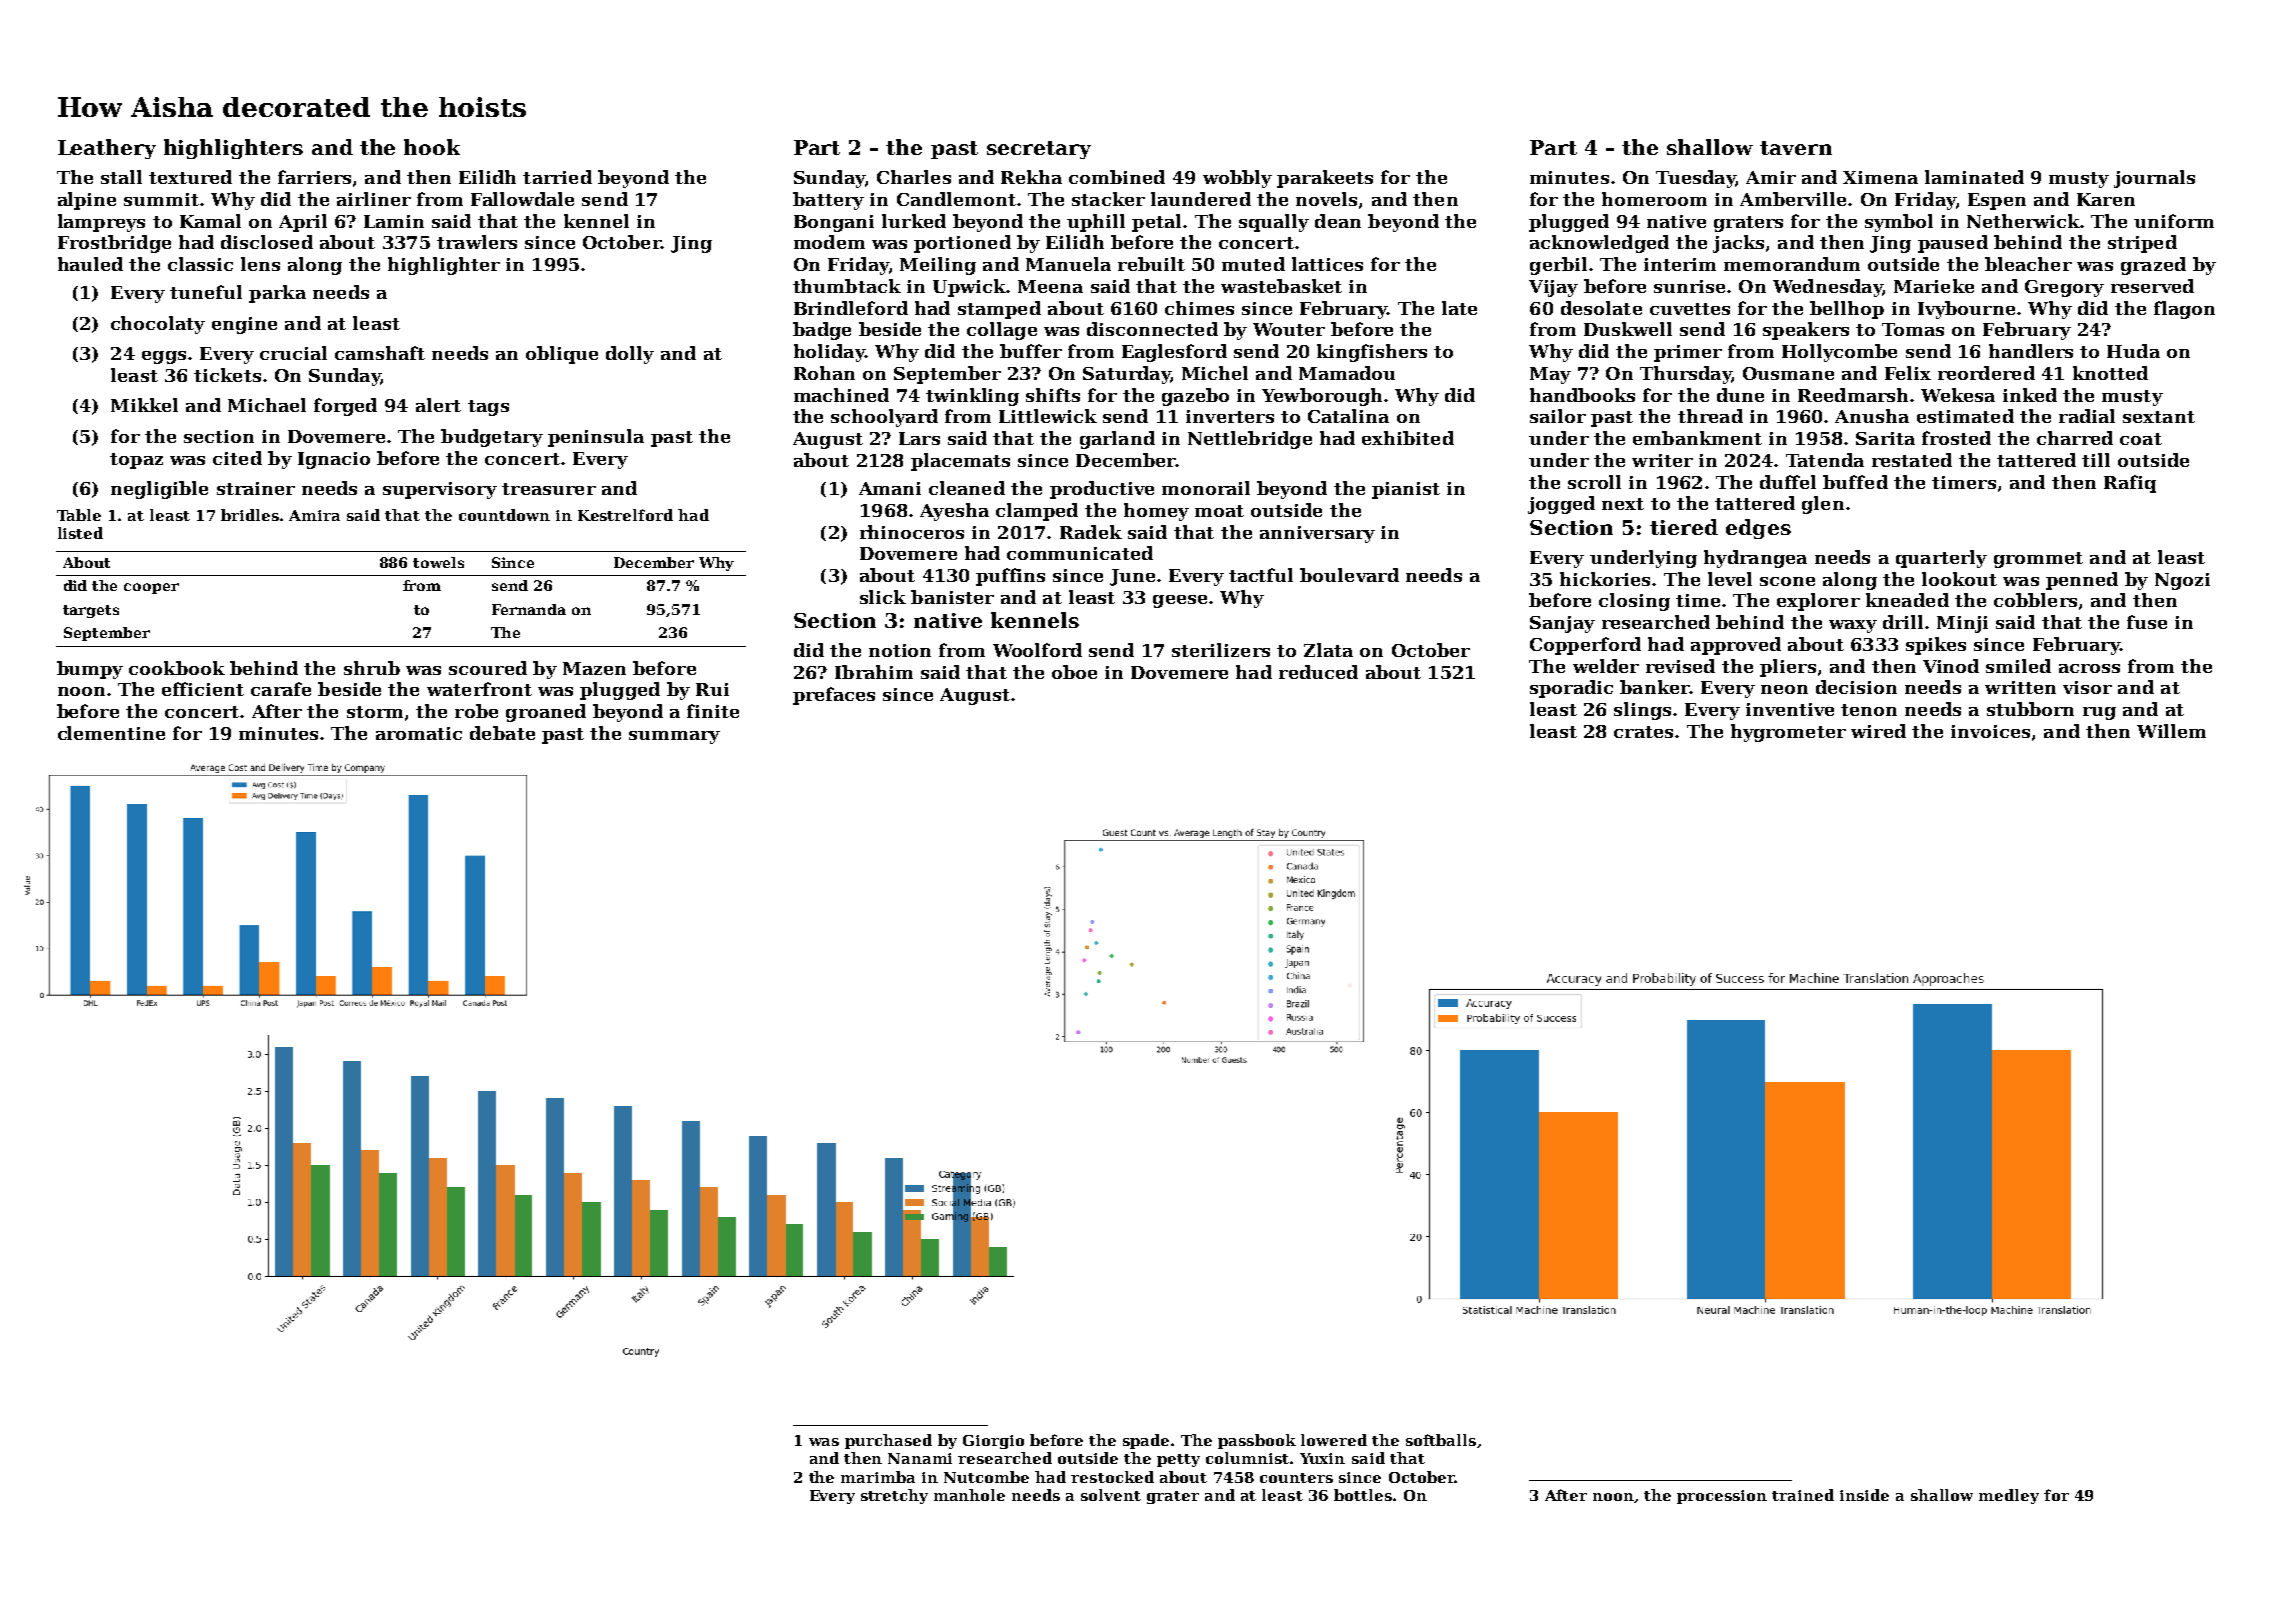  Describe the element at coordinates (1281, 286) in the screenshot. I see `wastebasket` at that location.
